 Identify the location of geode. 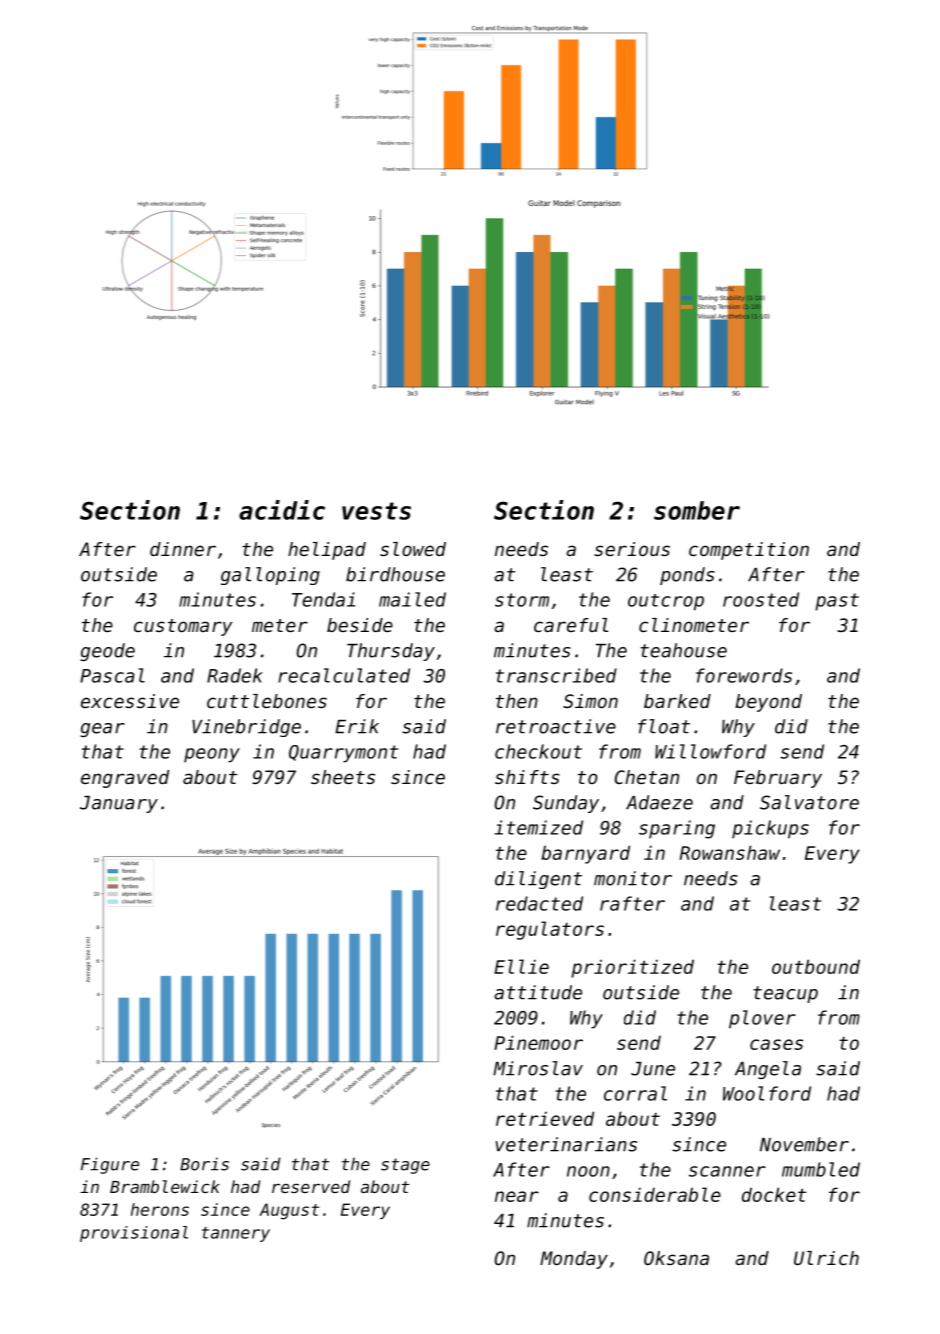
(107, 652).
